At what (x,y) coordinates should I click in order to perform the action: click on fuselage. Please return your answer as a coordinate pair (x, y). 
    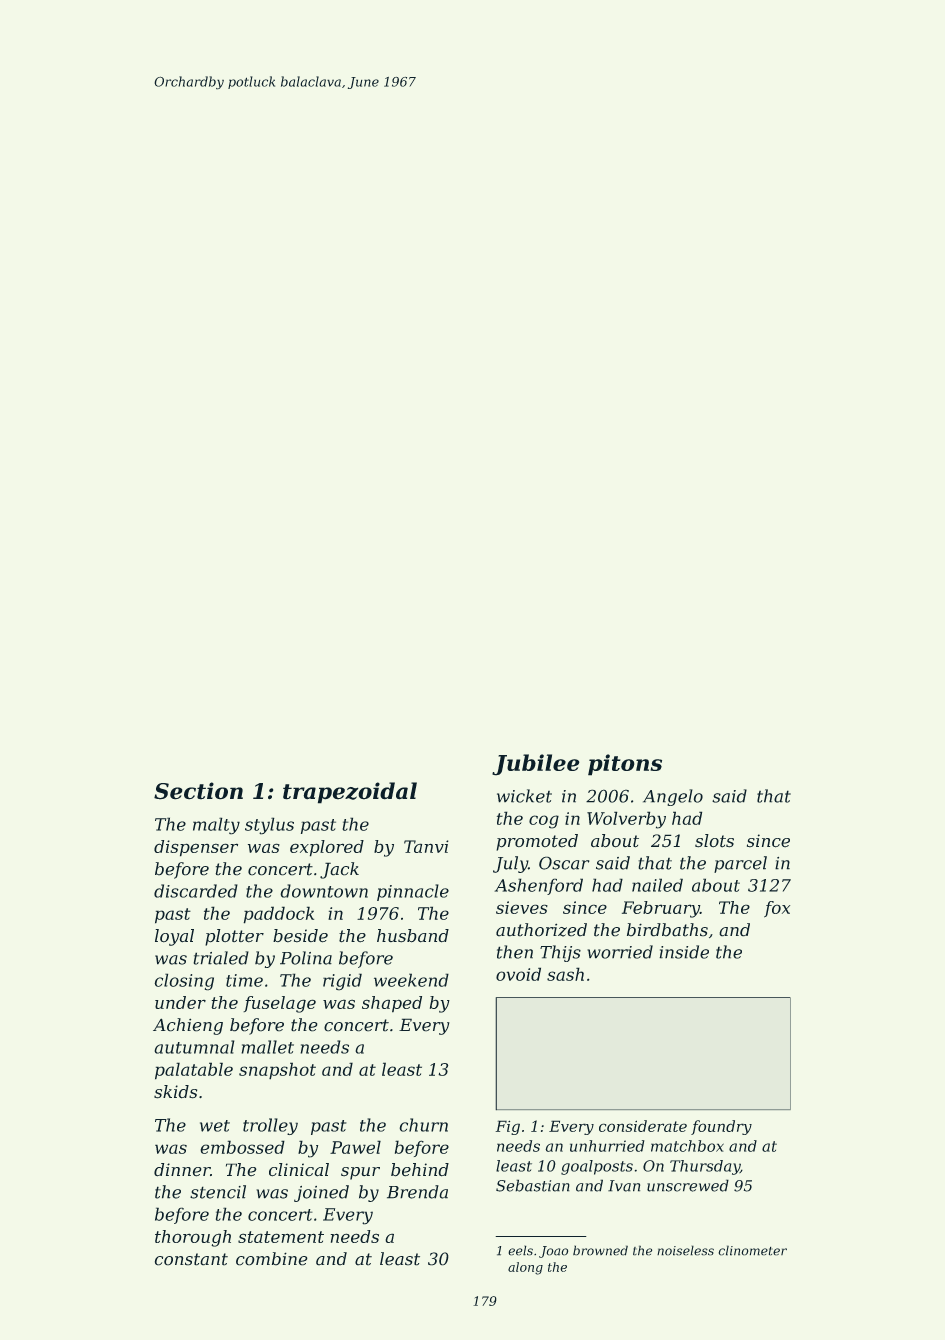
    Looking at the image, I should click on (279, 1004).
